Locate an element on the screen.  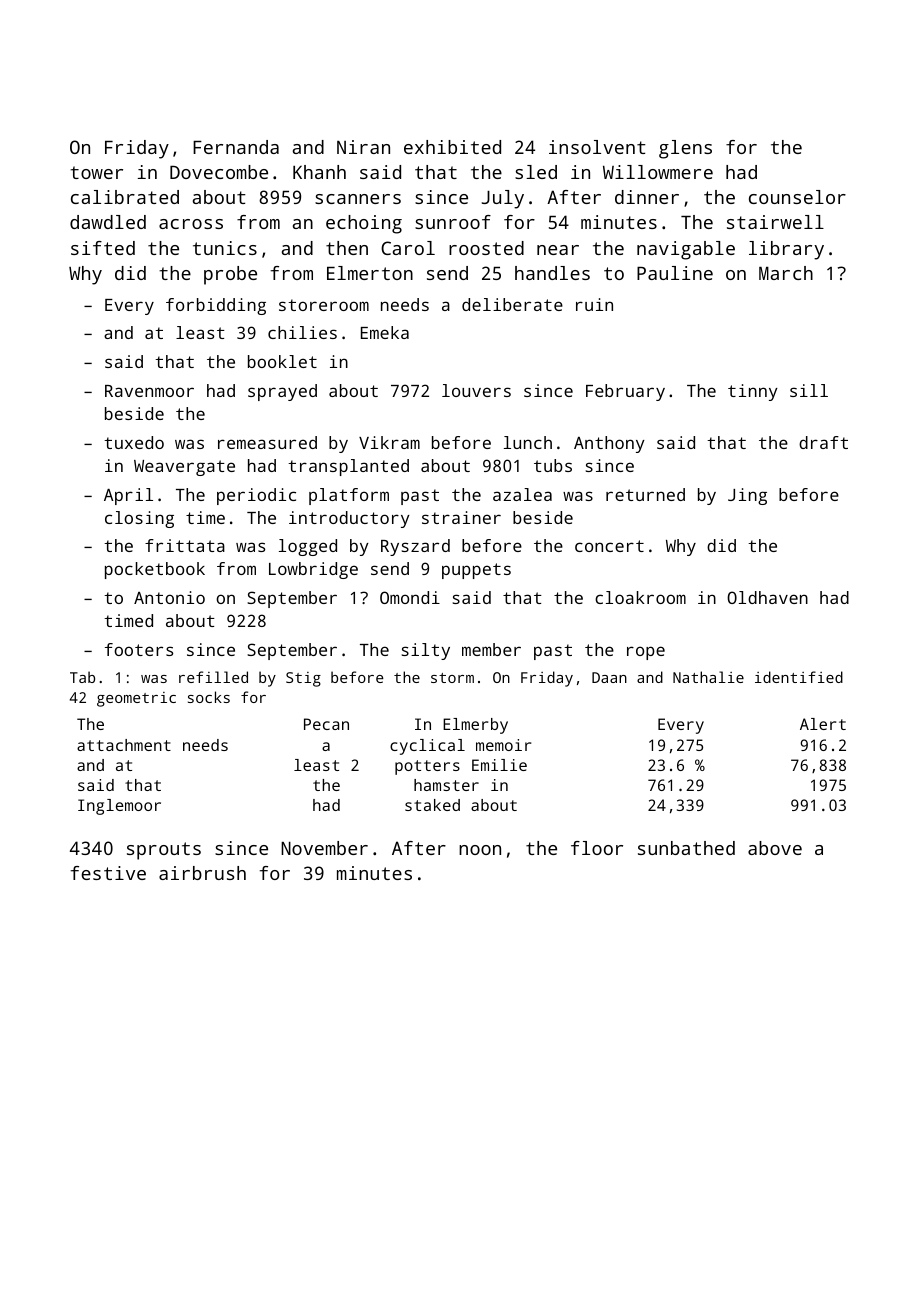
Fernanda is located at coordinates (236, 147).
